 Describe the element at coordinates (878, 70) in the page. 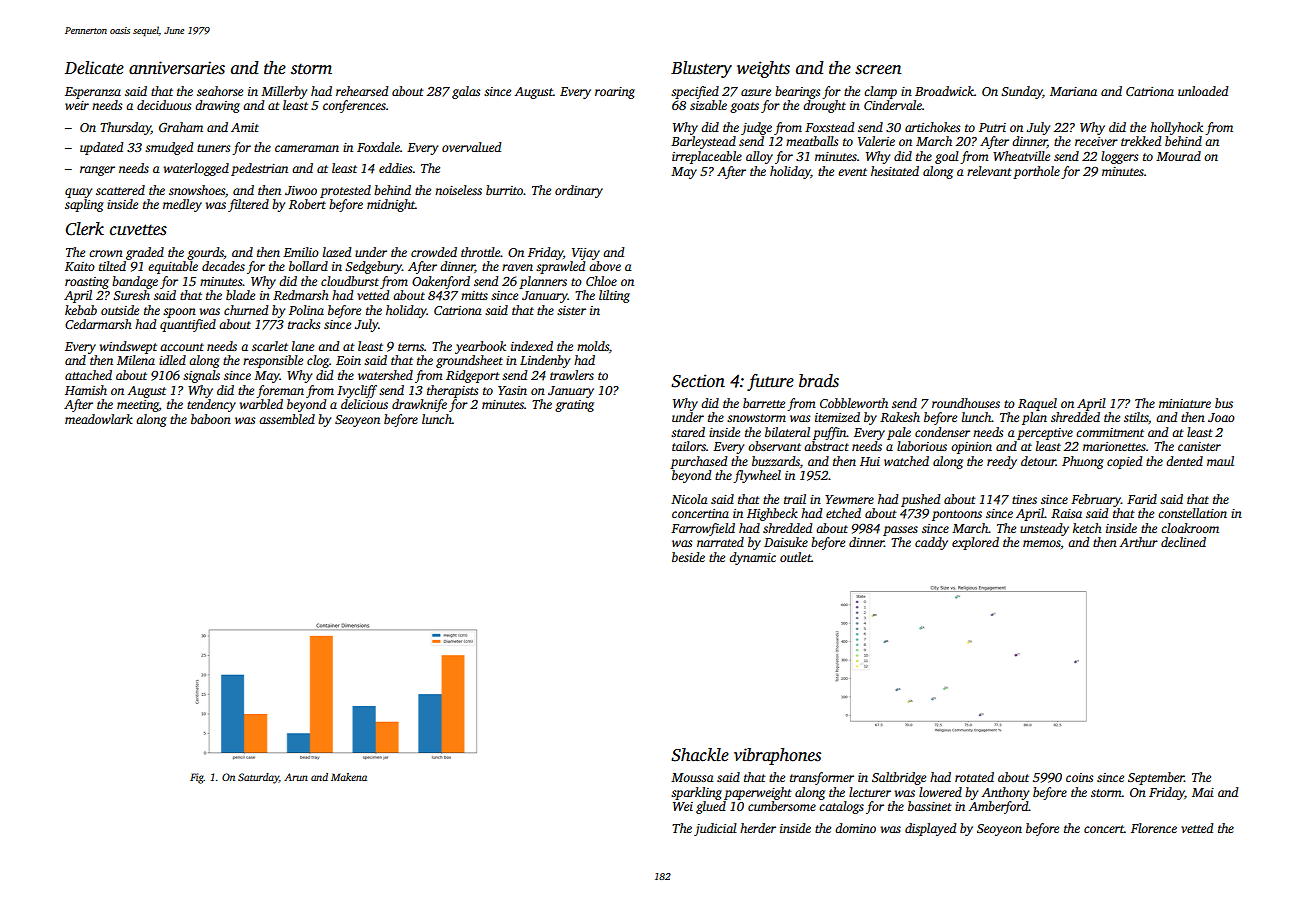

I see `screen` at that location.
